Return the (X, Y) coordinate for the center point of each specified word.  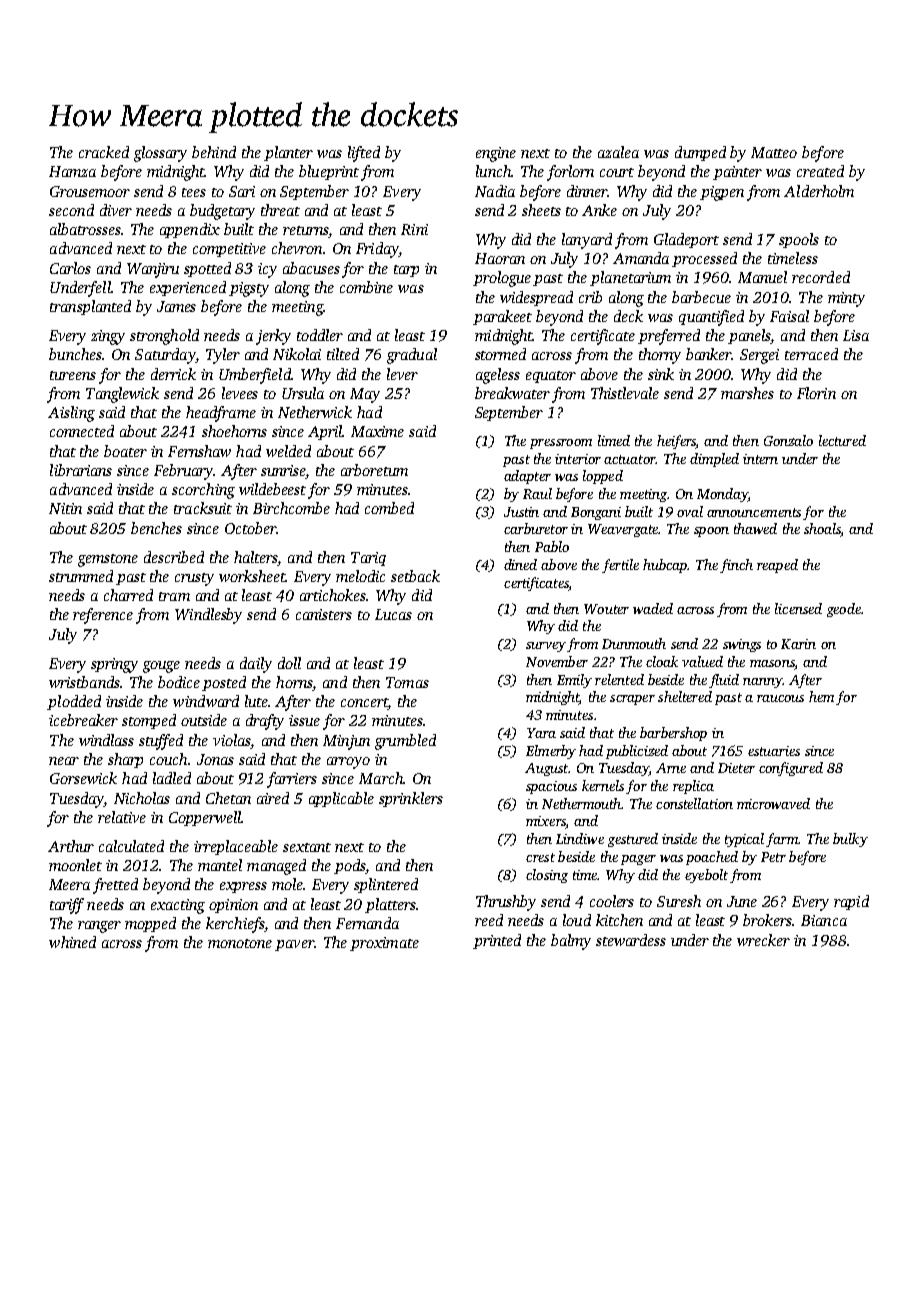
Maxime (377, 431)
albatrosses (85, 229)
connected (82, 431)
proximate (384, 944)
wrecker (763, 940)
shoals (822, 530)
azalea (618, 152)
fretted (115, 886)
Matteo (774, 152)
